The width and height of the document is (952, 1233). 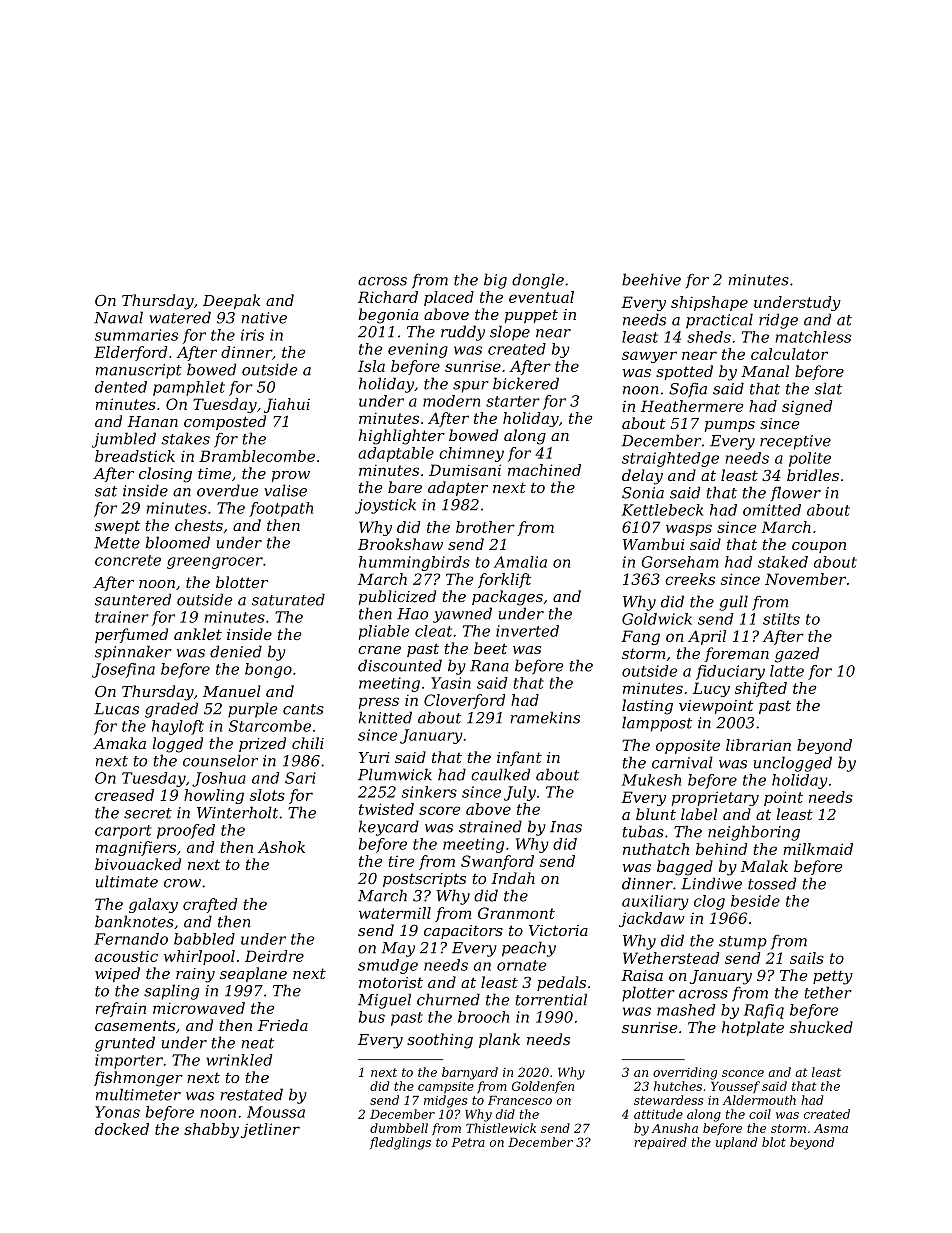 What do you see at coordinates (807, 958) in the document?
I see `sails` at bounding box center [807, 958].
